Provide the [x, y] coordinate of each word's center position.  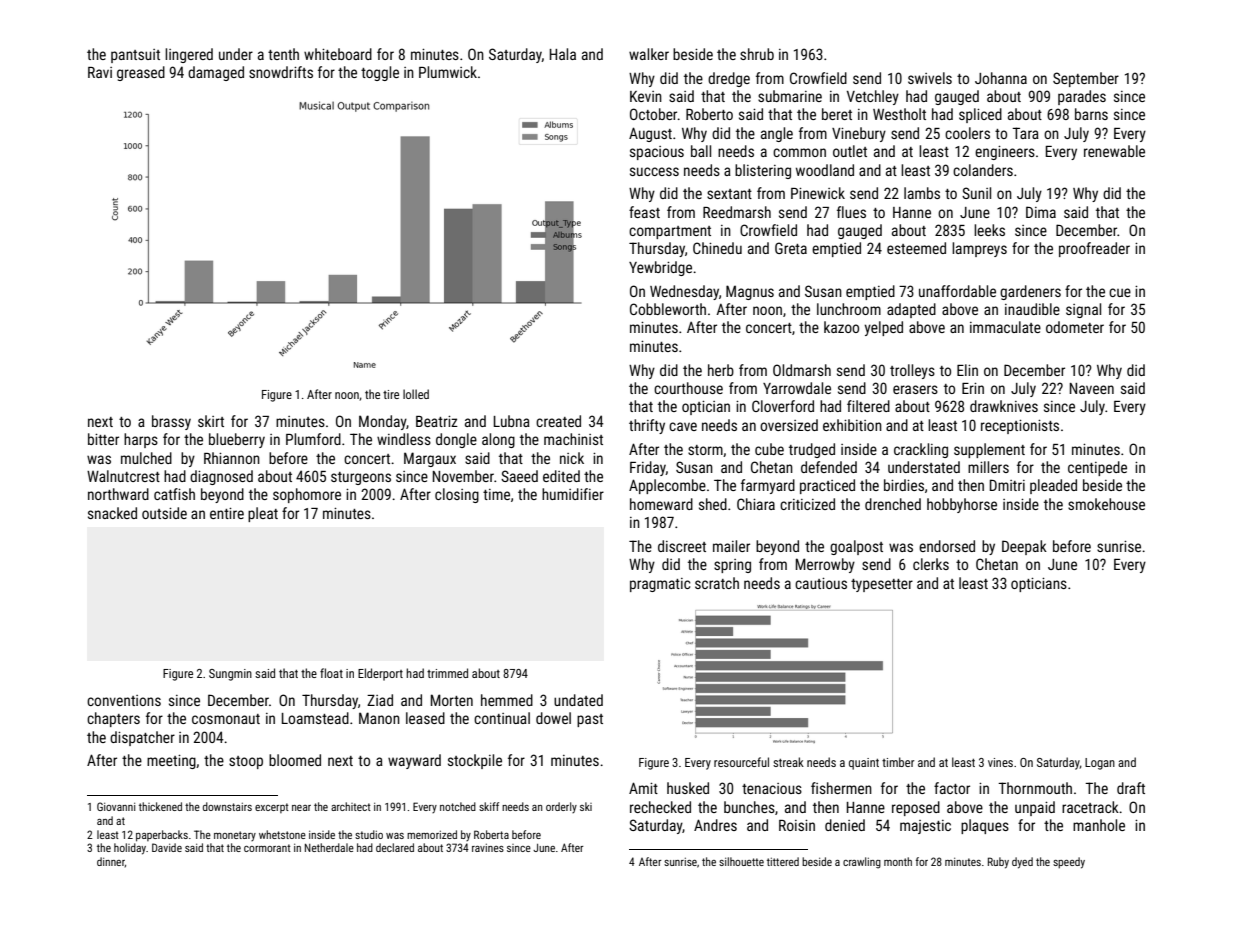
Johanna [1001, 78]
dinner [111, 861]
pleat [263, 514]
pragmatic [660, 585]
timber [898, 762]
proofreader [1094, 249]
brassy [171, 422]
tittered [783, 861]
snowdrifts [281, 72]
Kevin [646, 96]
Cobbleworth [668, 309]
